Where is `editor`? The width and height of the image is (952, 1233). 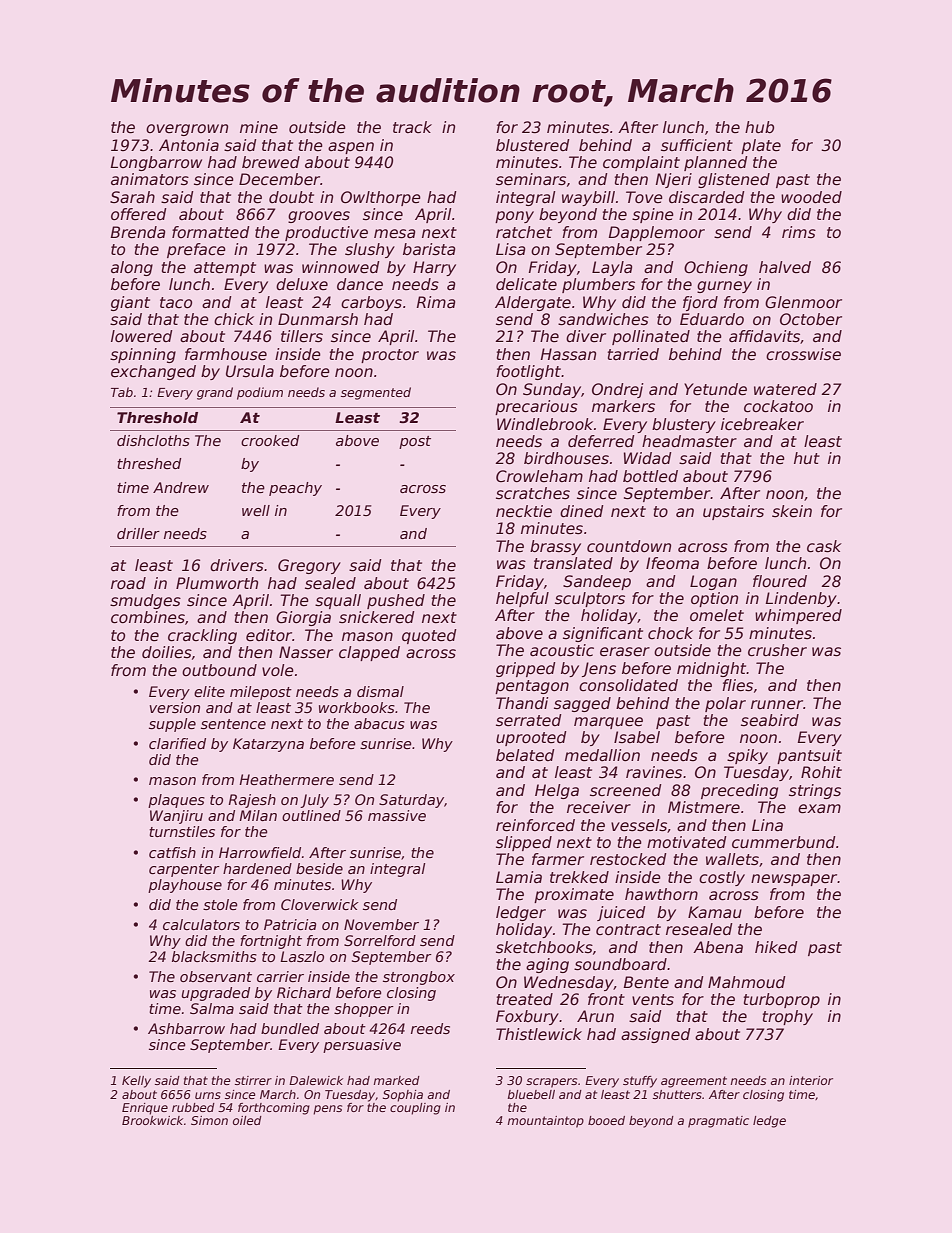
editor is located at coordinates (269, 635).
